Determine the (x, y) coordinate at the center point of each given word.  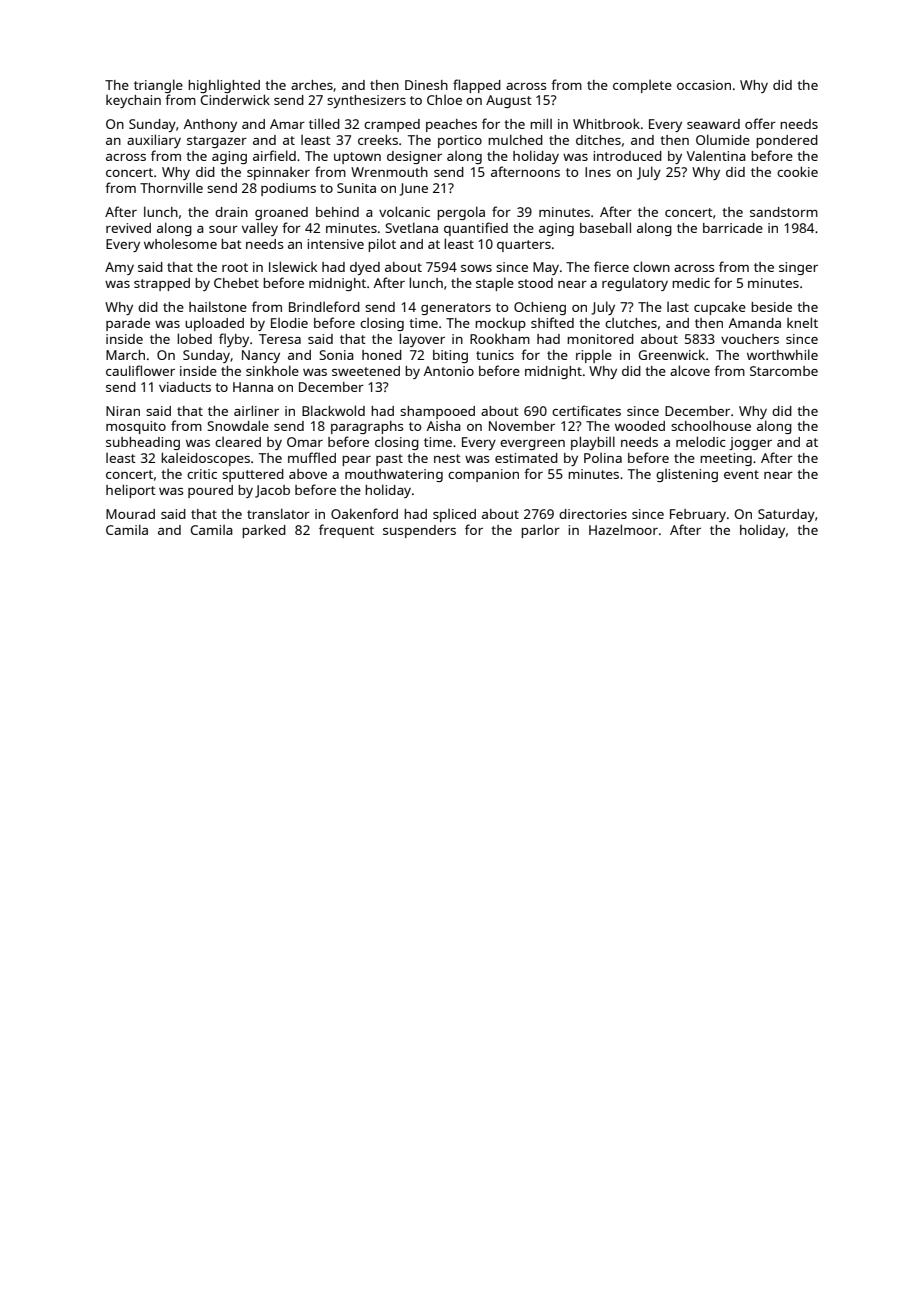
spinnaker (278, 173)
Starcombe (784, 371)
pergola (461, 213)
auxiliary (154, 141)
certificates (586, 410)
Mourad (130, 514)
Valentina (716, 156)
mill (541, 123)
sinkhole (272, 370)
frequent (346, 531)
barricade (733, 228)
